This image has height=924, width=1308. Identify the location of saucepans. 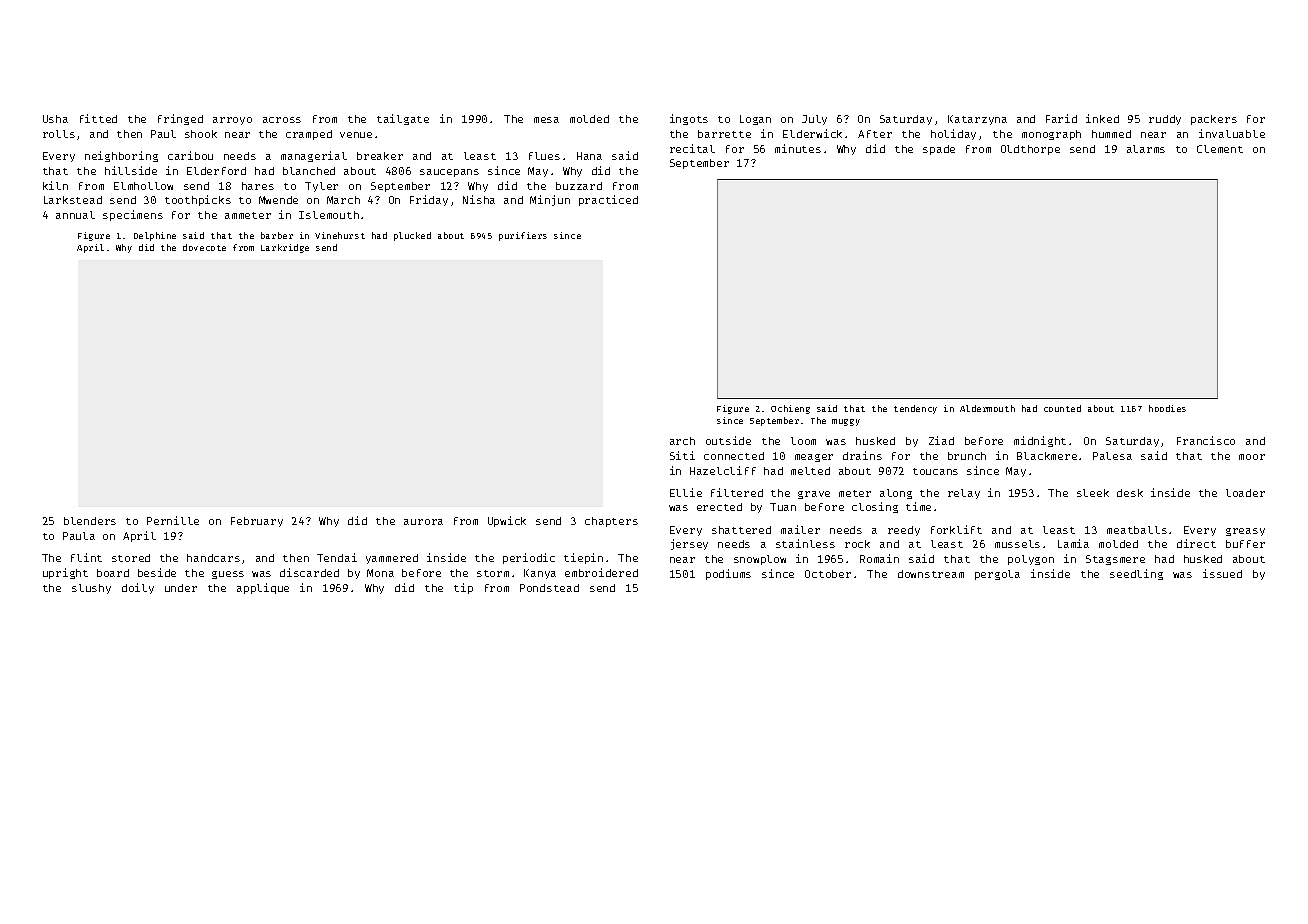
(449, 173).
